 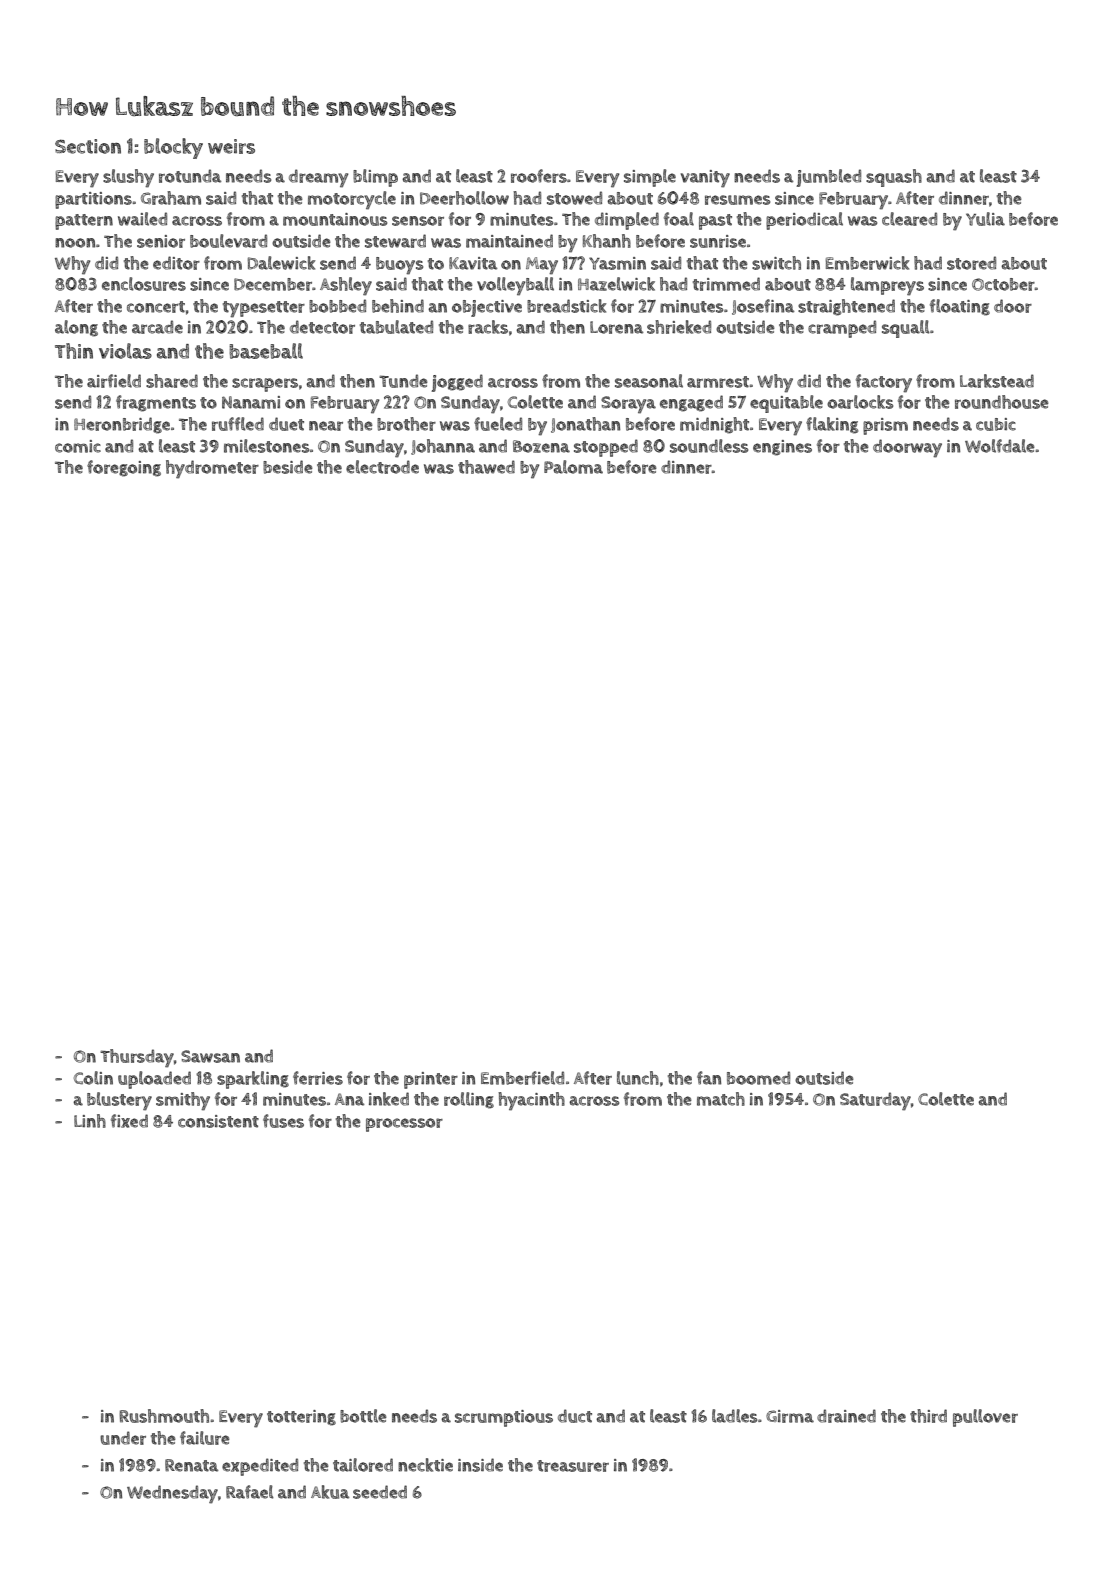 I want to click on Sawsan, so click(x=210, y=1056).
